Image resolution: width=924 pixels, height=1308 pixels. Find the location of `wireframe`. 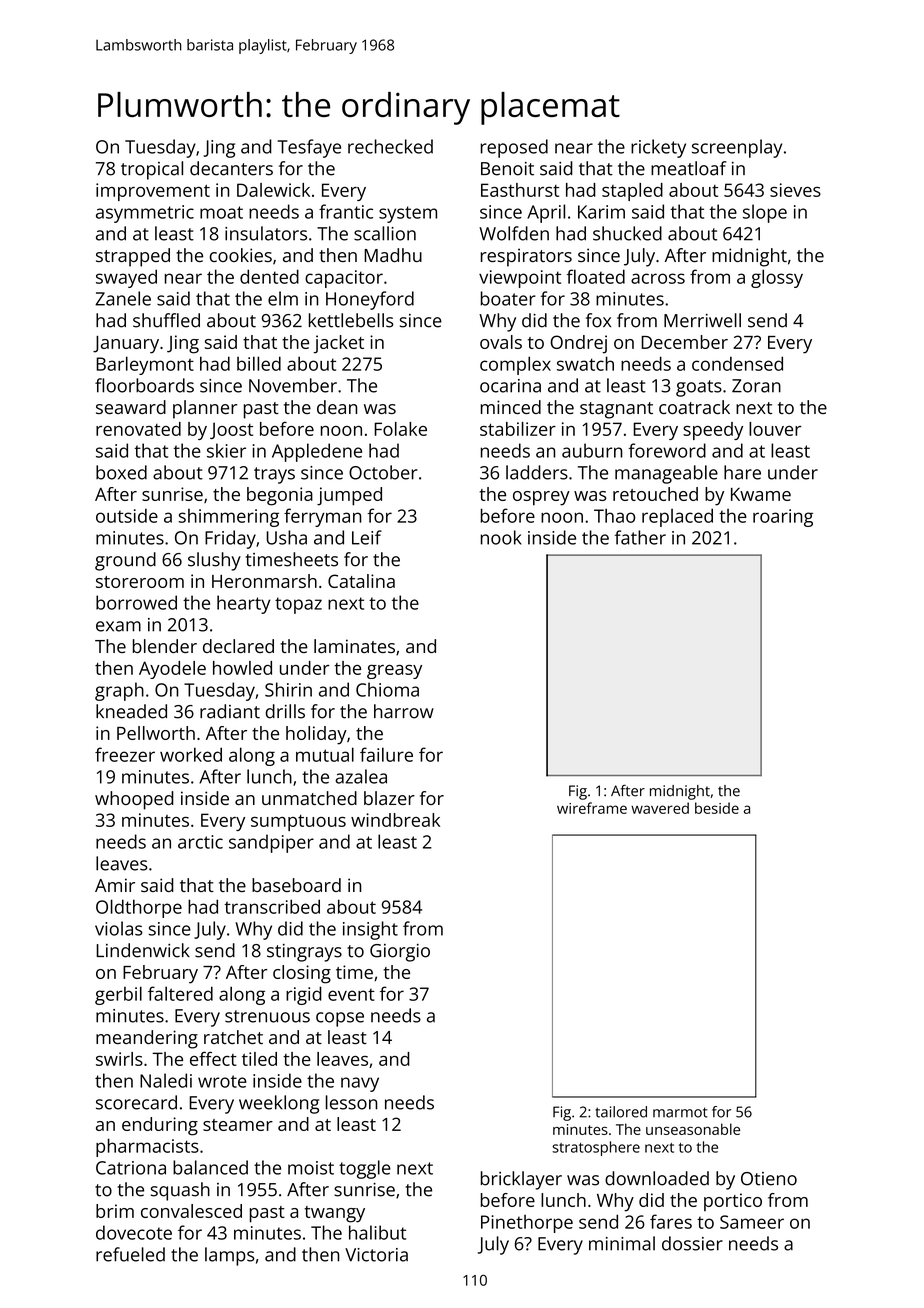

wireframe is located at coordinates (592, 808).
